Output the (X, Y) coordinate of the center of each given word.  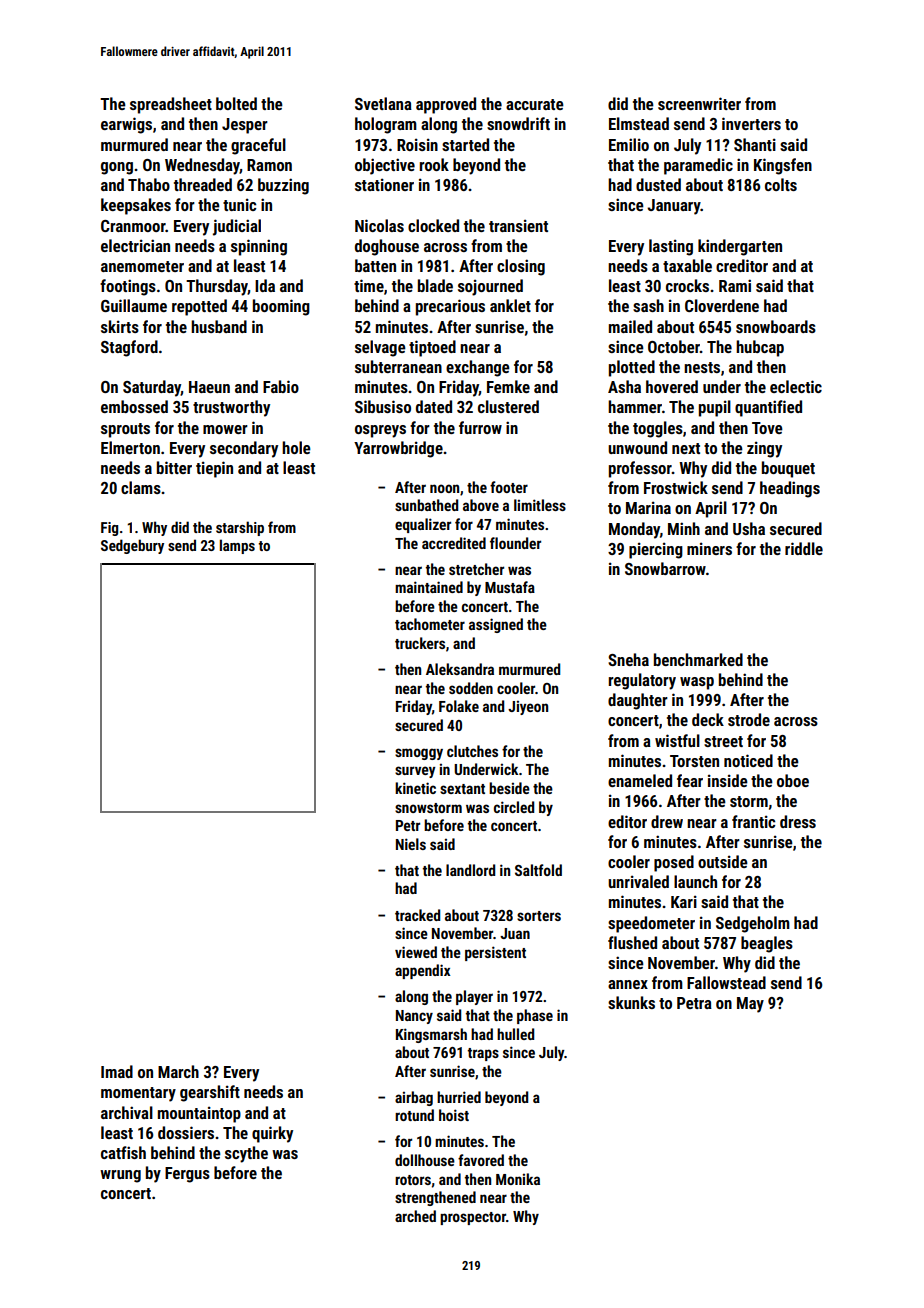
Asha (624, 386)
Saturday (152, 388)
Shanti (755, 144)
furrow (480, 427)
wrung (120, 1176)
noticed (748, 760)
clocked (433, 225)
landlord (470, 870)
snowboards (776, 326)
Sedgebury (132, 546)
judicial (237, 227)
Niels (411, 844)
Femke (508, 386)
